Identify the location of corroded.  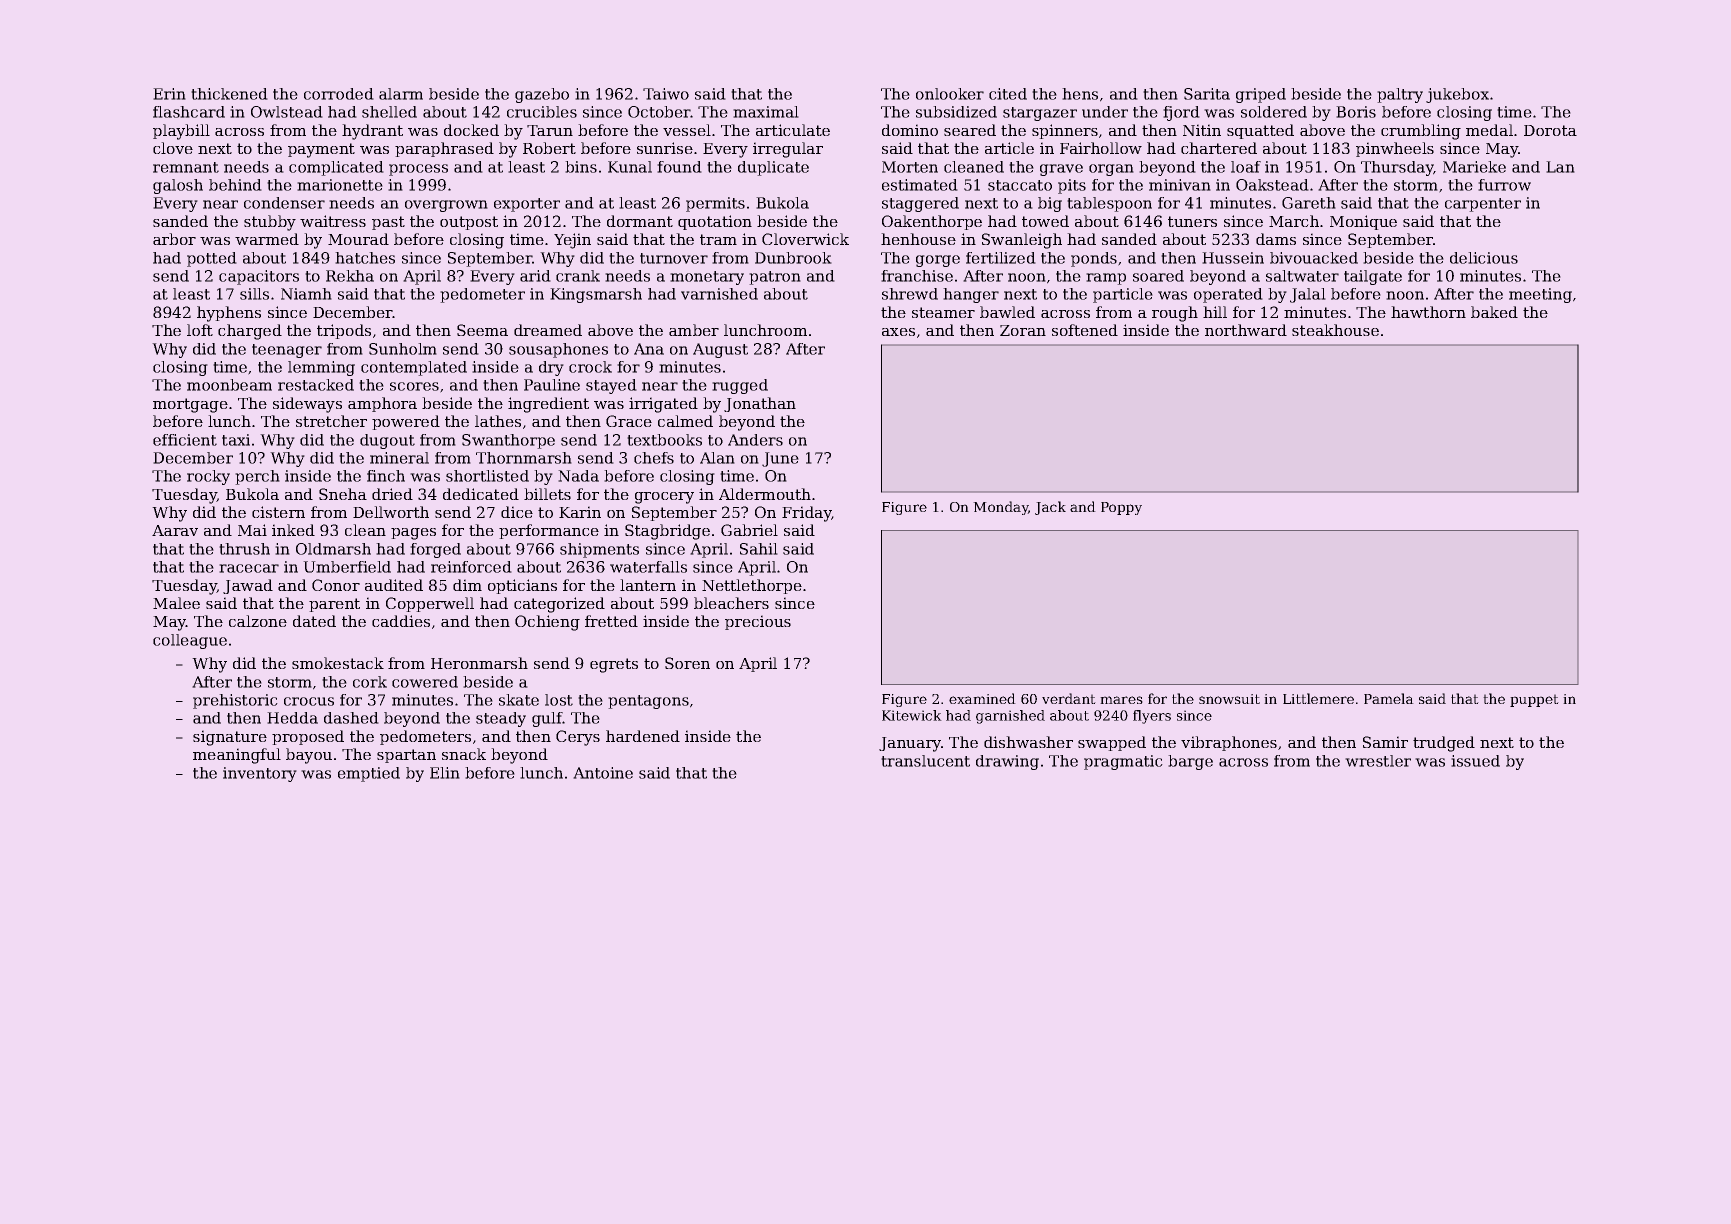
(339, 94).
